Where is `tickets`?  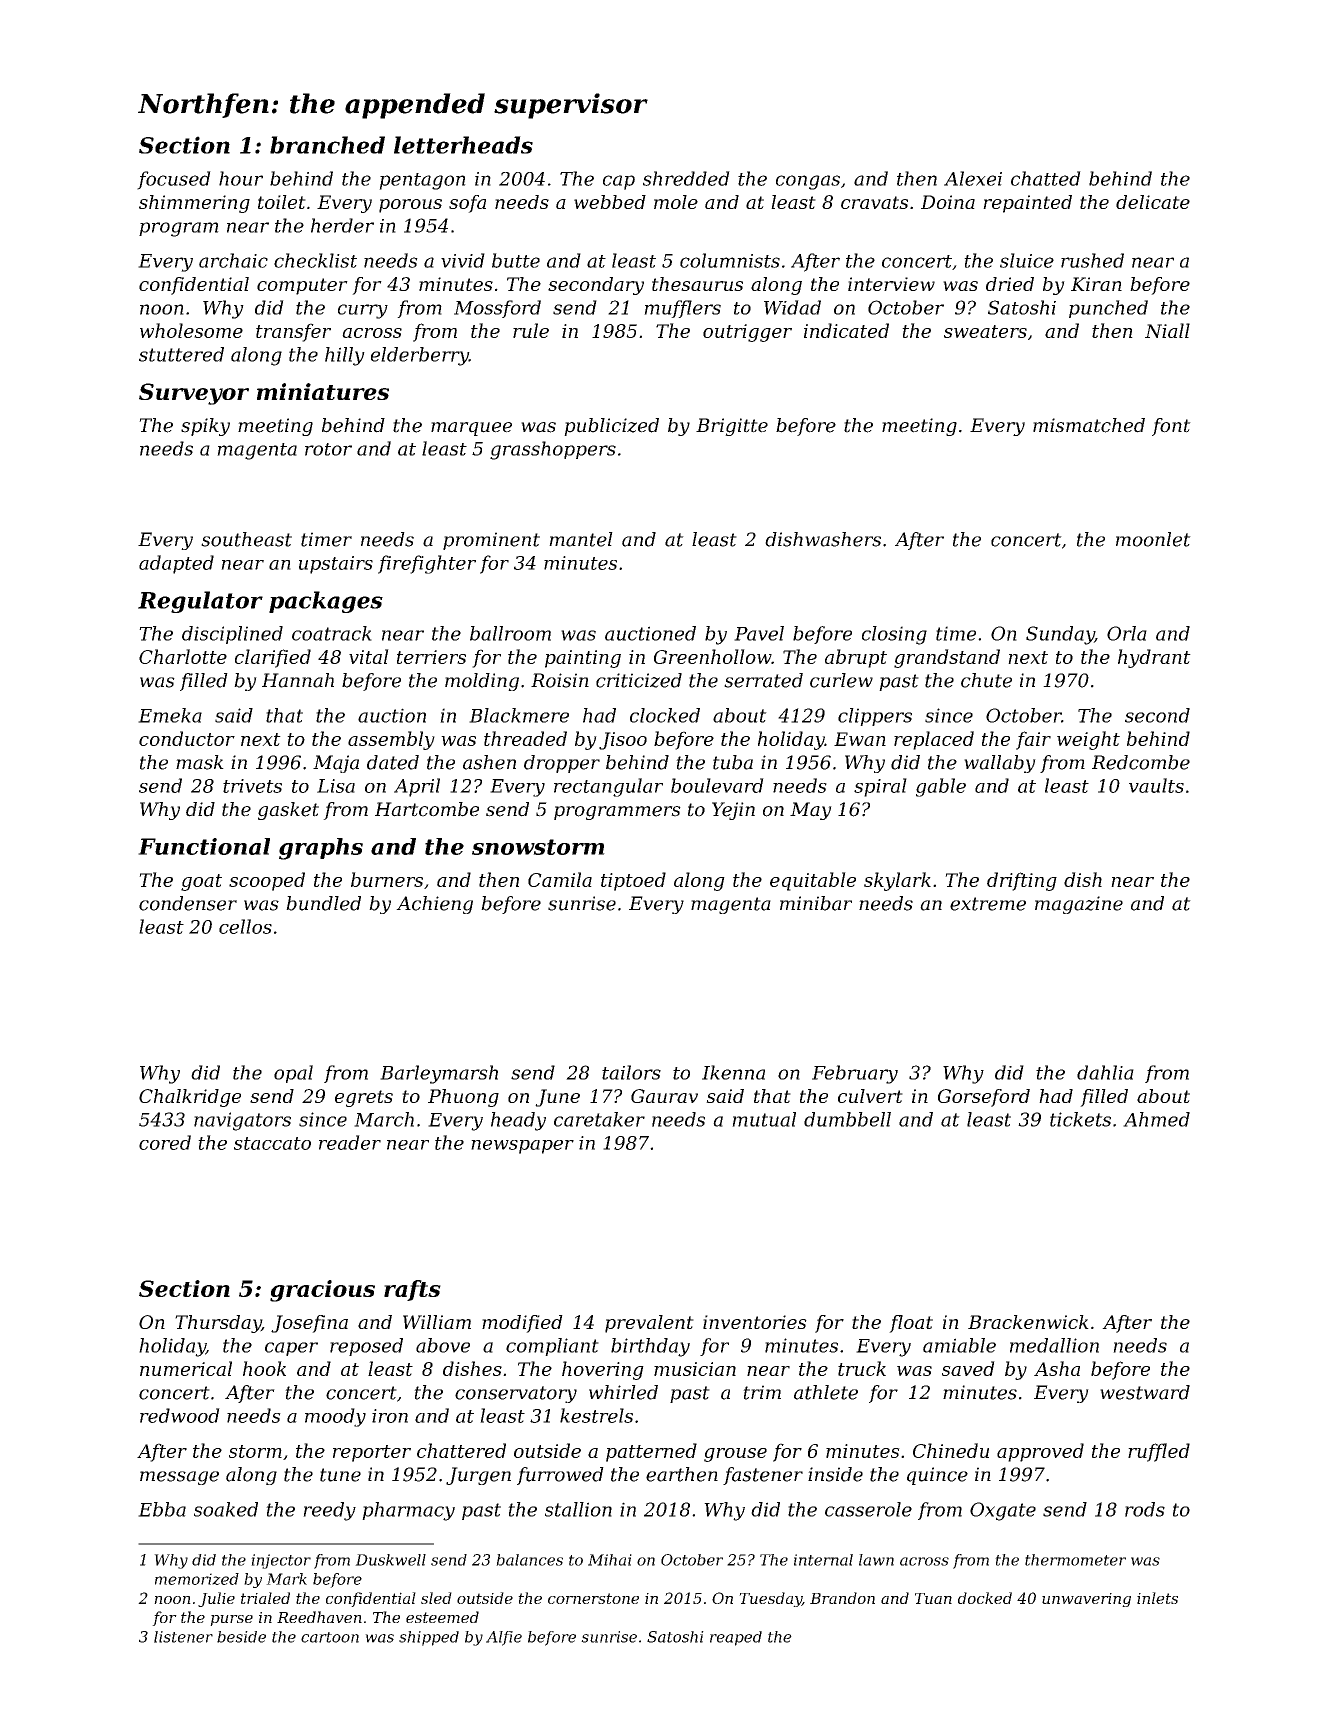 tickets is located at coordinates (1080, 1119).
